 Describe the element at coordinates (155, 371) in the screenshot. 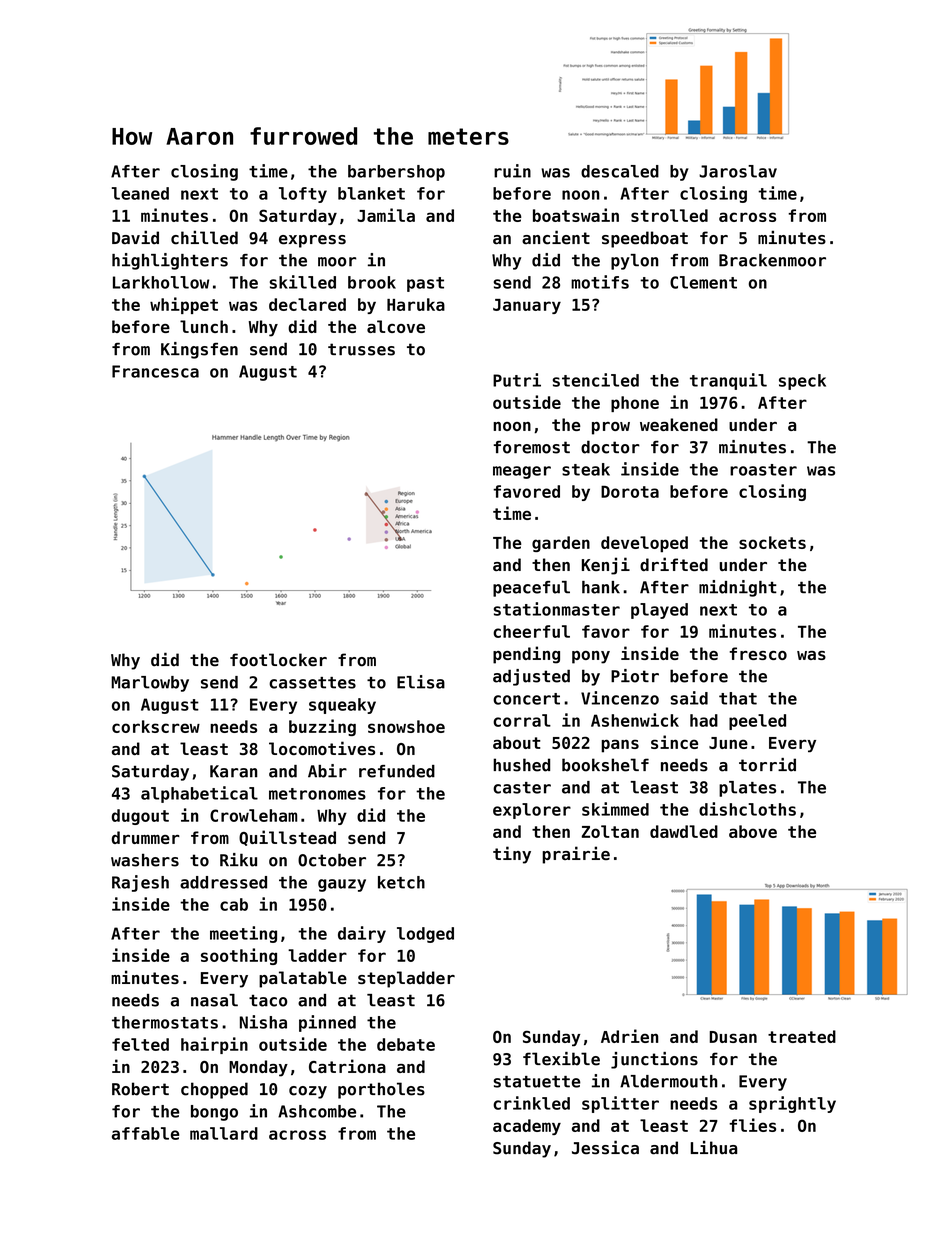

I see `Francesca` at that location.
